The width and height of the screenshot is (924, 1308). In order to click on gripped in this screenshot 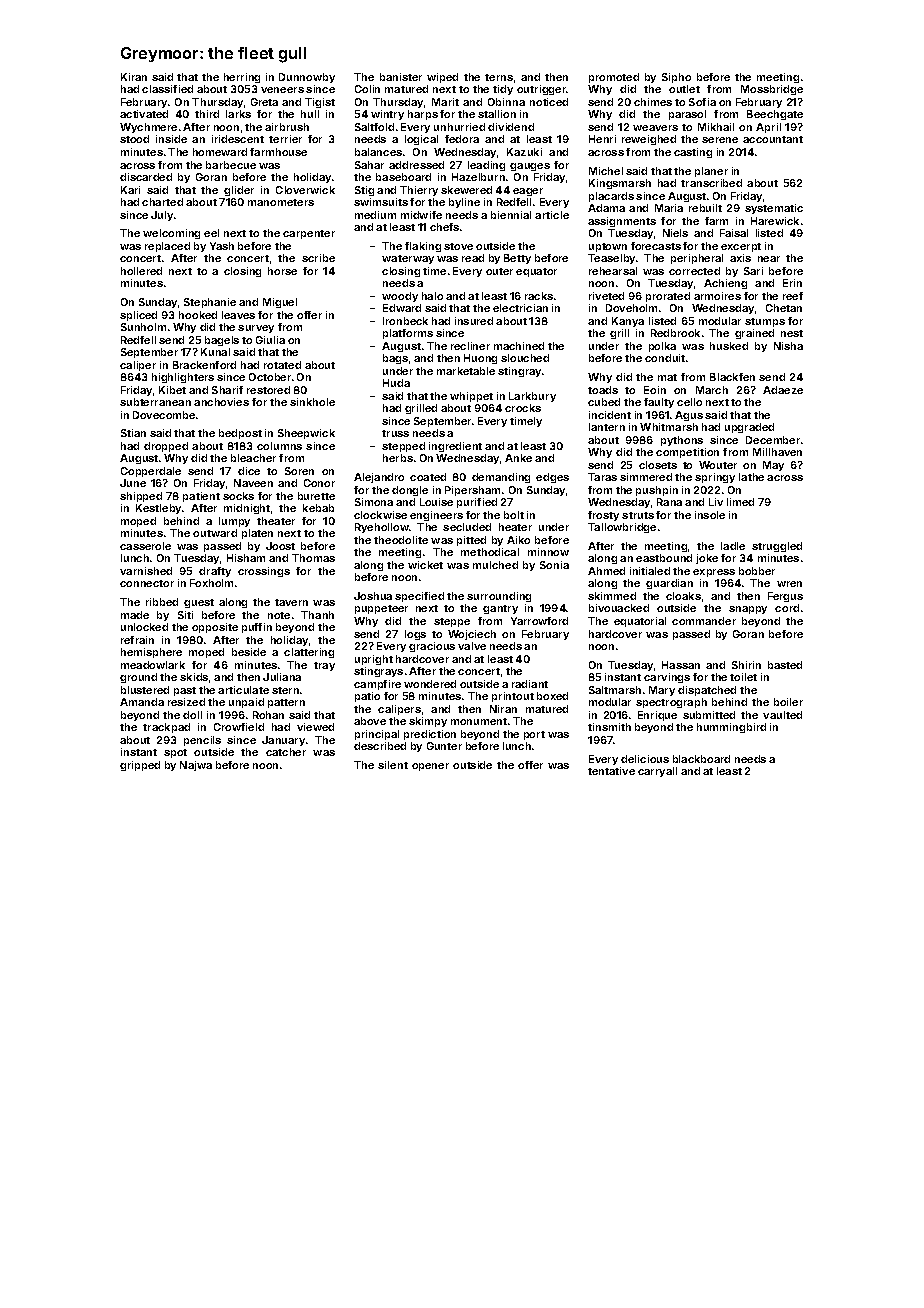, I will do `click(140, 766)`.
